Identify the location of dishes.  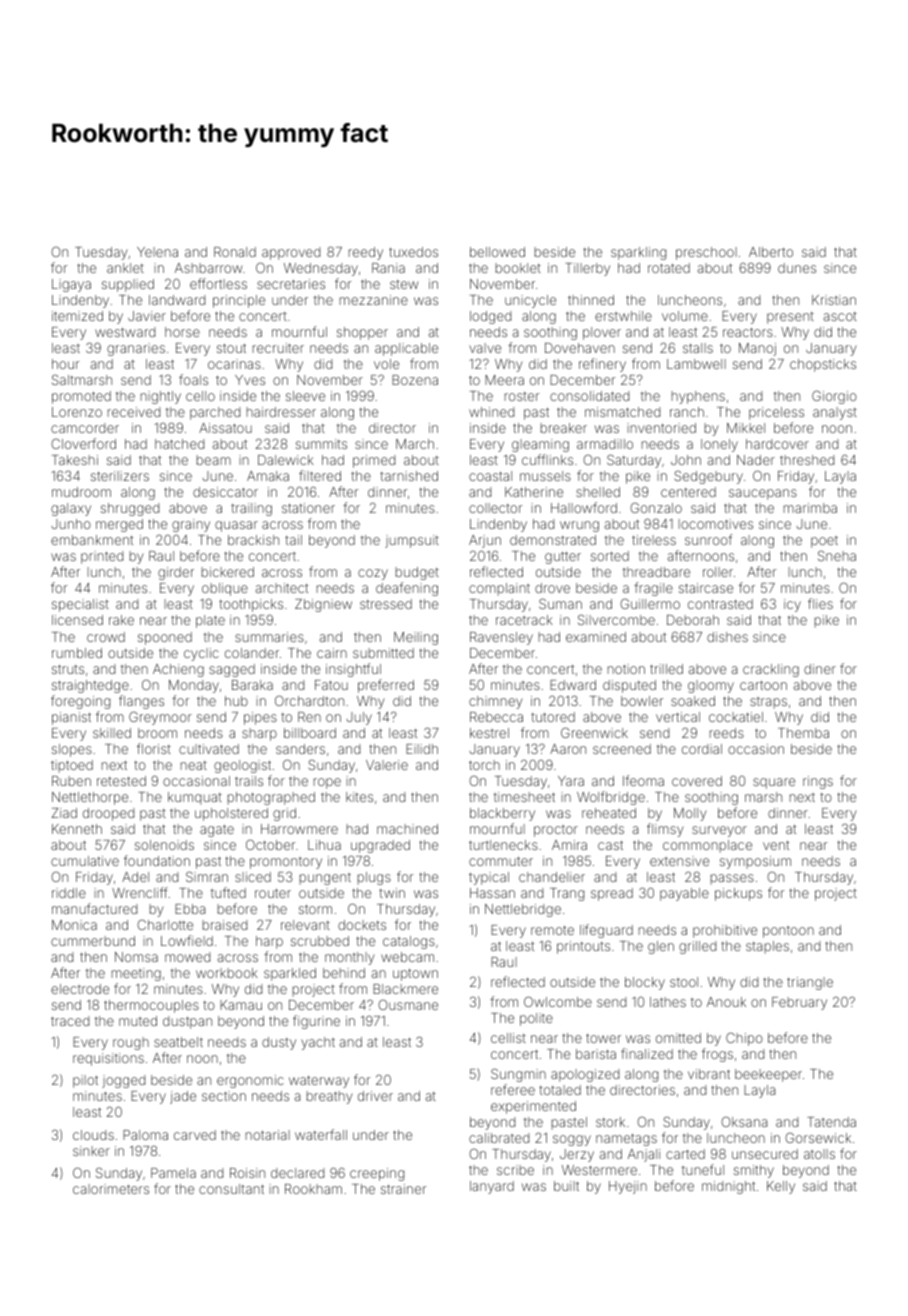
(727, 637).
